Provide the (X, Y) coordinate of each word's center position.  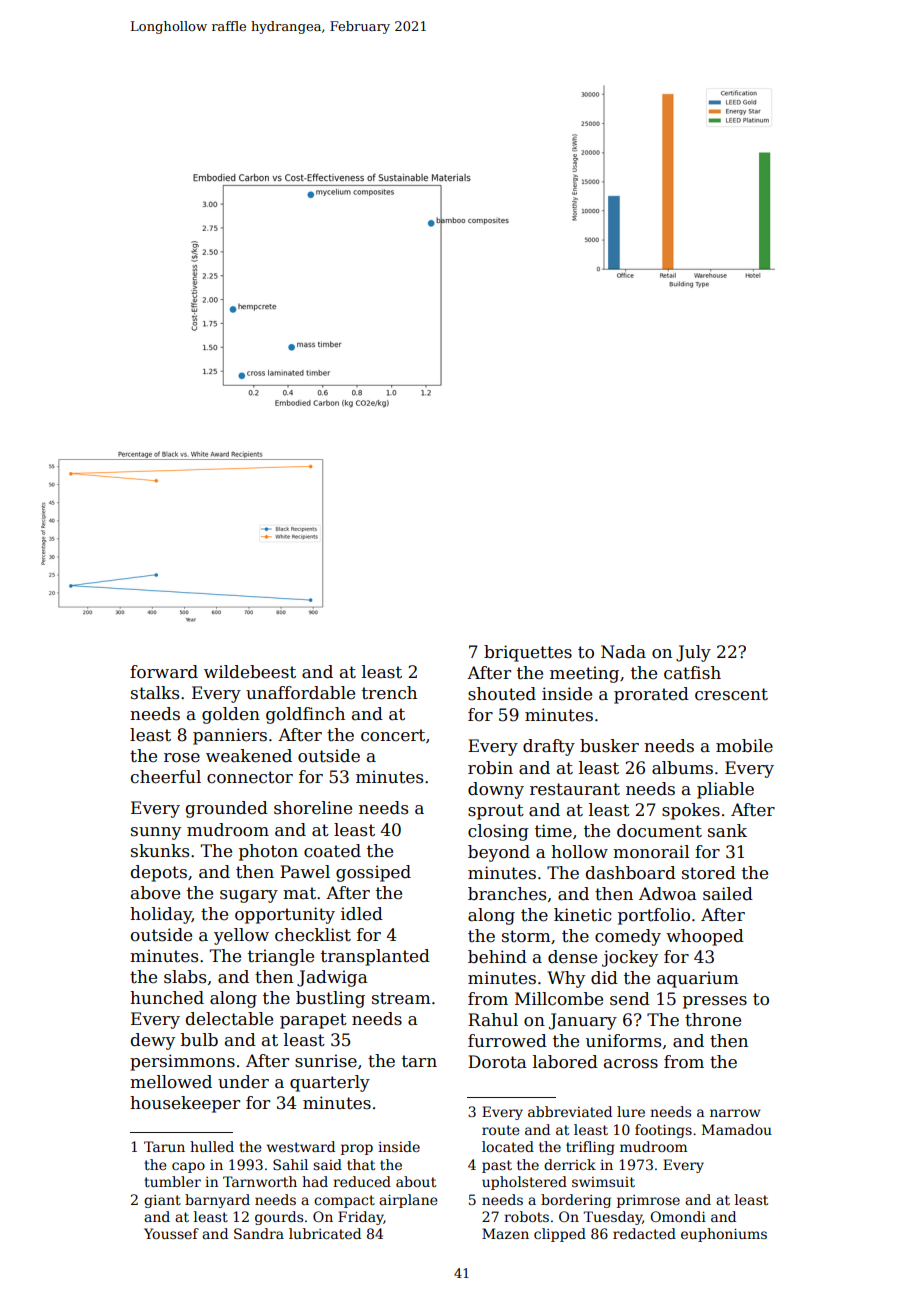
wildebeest (250, 672)
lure (631, 1111)
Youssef (171, 1233)
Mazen (505, 1233)
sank (727, 831)
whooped (705, 937)
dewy (153, 1041)
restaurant (575, 789)
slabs (185, 977)
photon (268, 852)
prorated (651, 695)
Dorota (497, 1062)
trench (389, 693)
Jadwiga (332, 978)
